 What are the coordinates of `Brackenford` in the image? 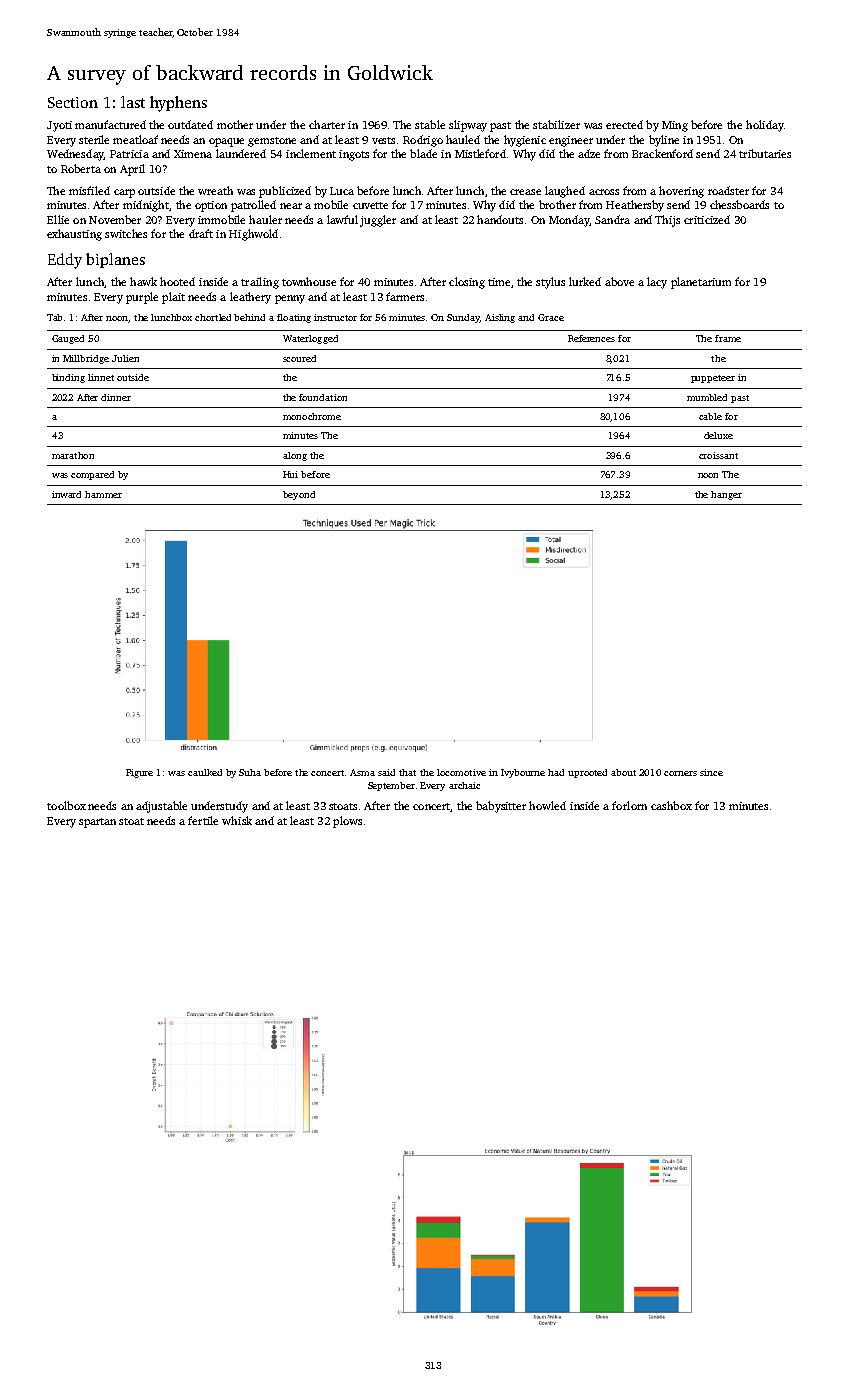 It's located at (662, 153).
